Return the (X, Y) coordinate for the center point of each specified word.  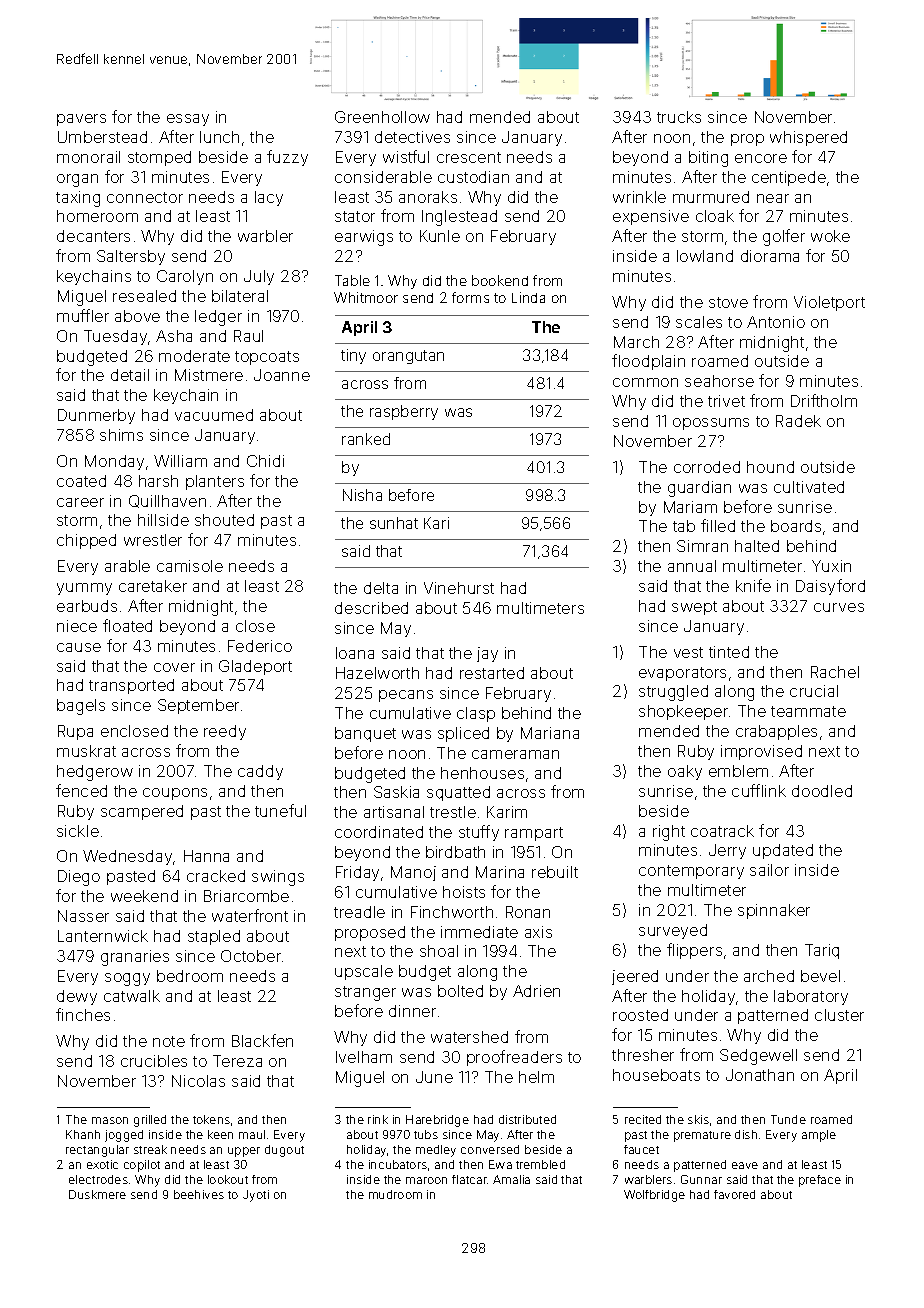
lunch (219, 137)
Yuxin (831, 566)
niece (77, 626)
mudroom (395, 1194)
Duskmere (97, 1194)
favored (734, 1194)
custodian (473, 177)
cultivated (809, 487)
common (645, 382)
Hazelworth (377, 673)
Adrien (536, 991)
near (773, 198)
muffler (83, 315)
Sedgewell (758, 1057)
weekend (144, 896)
